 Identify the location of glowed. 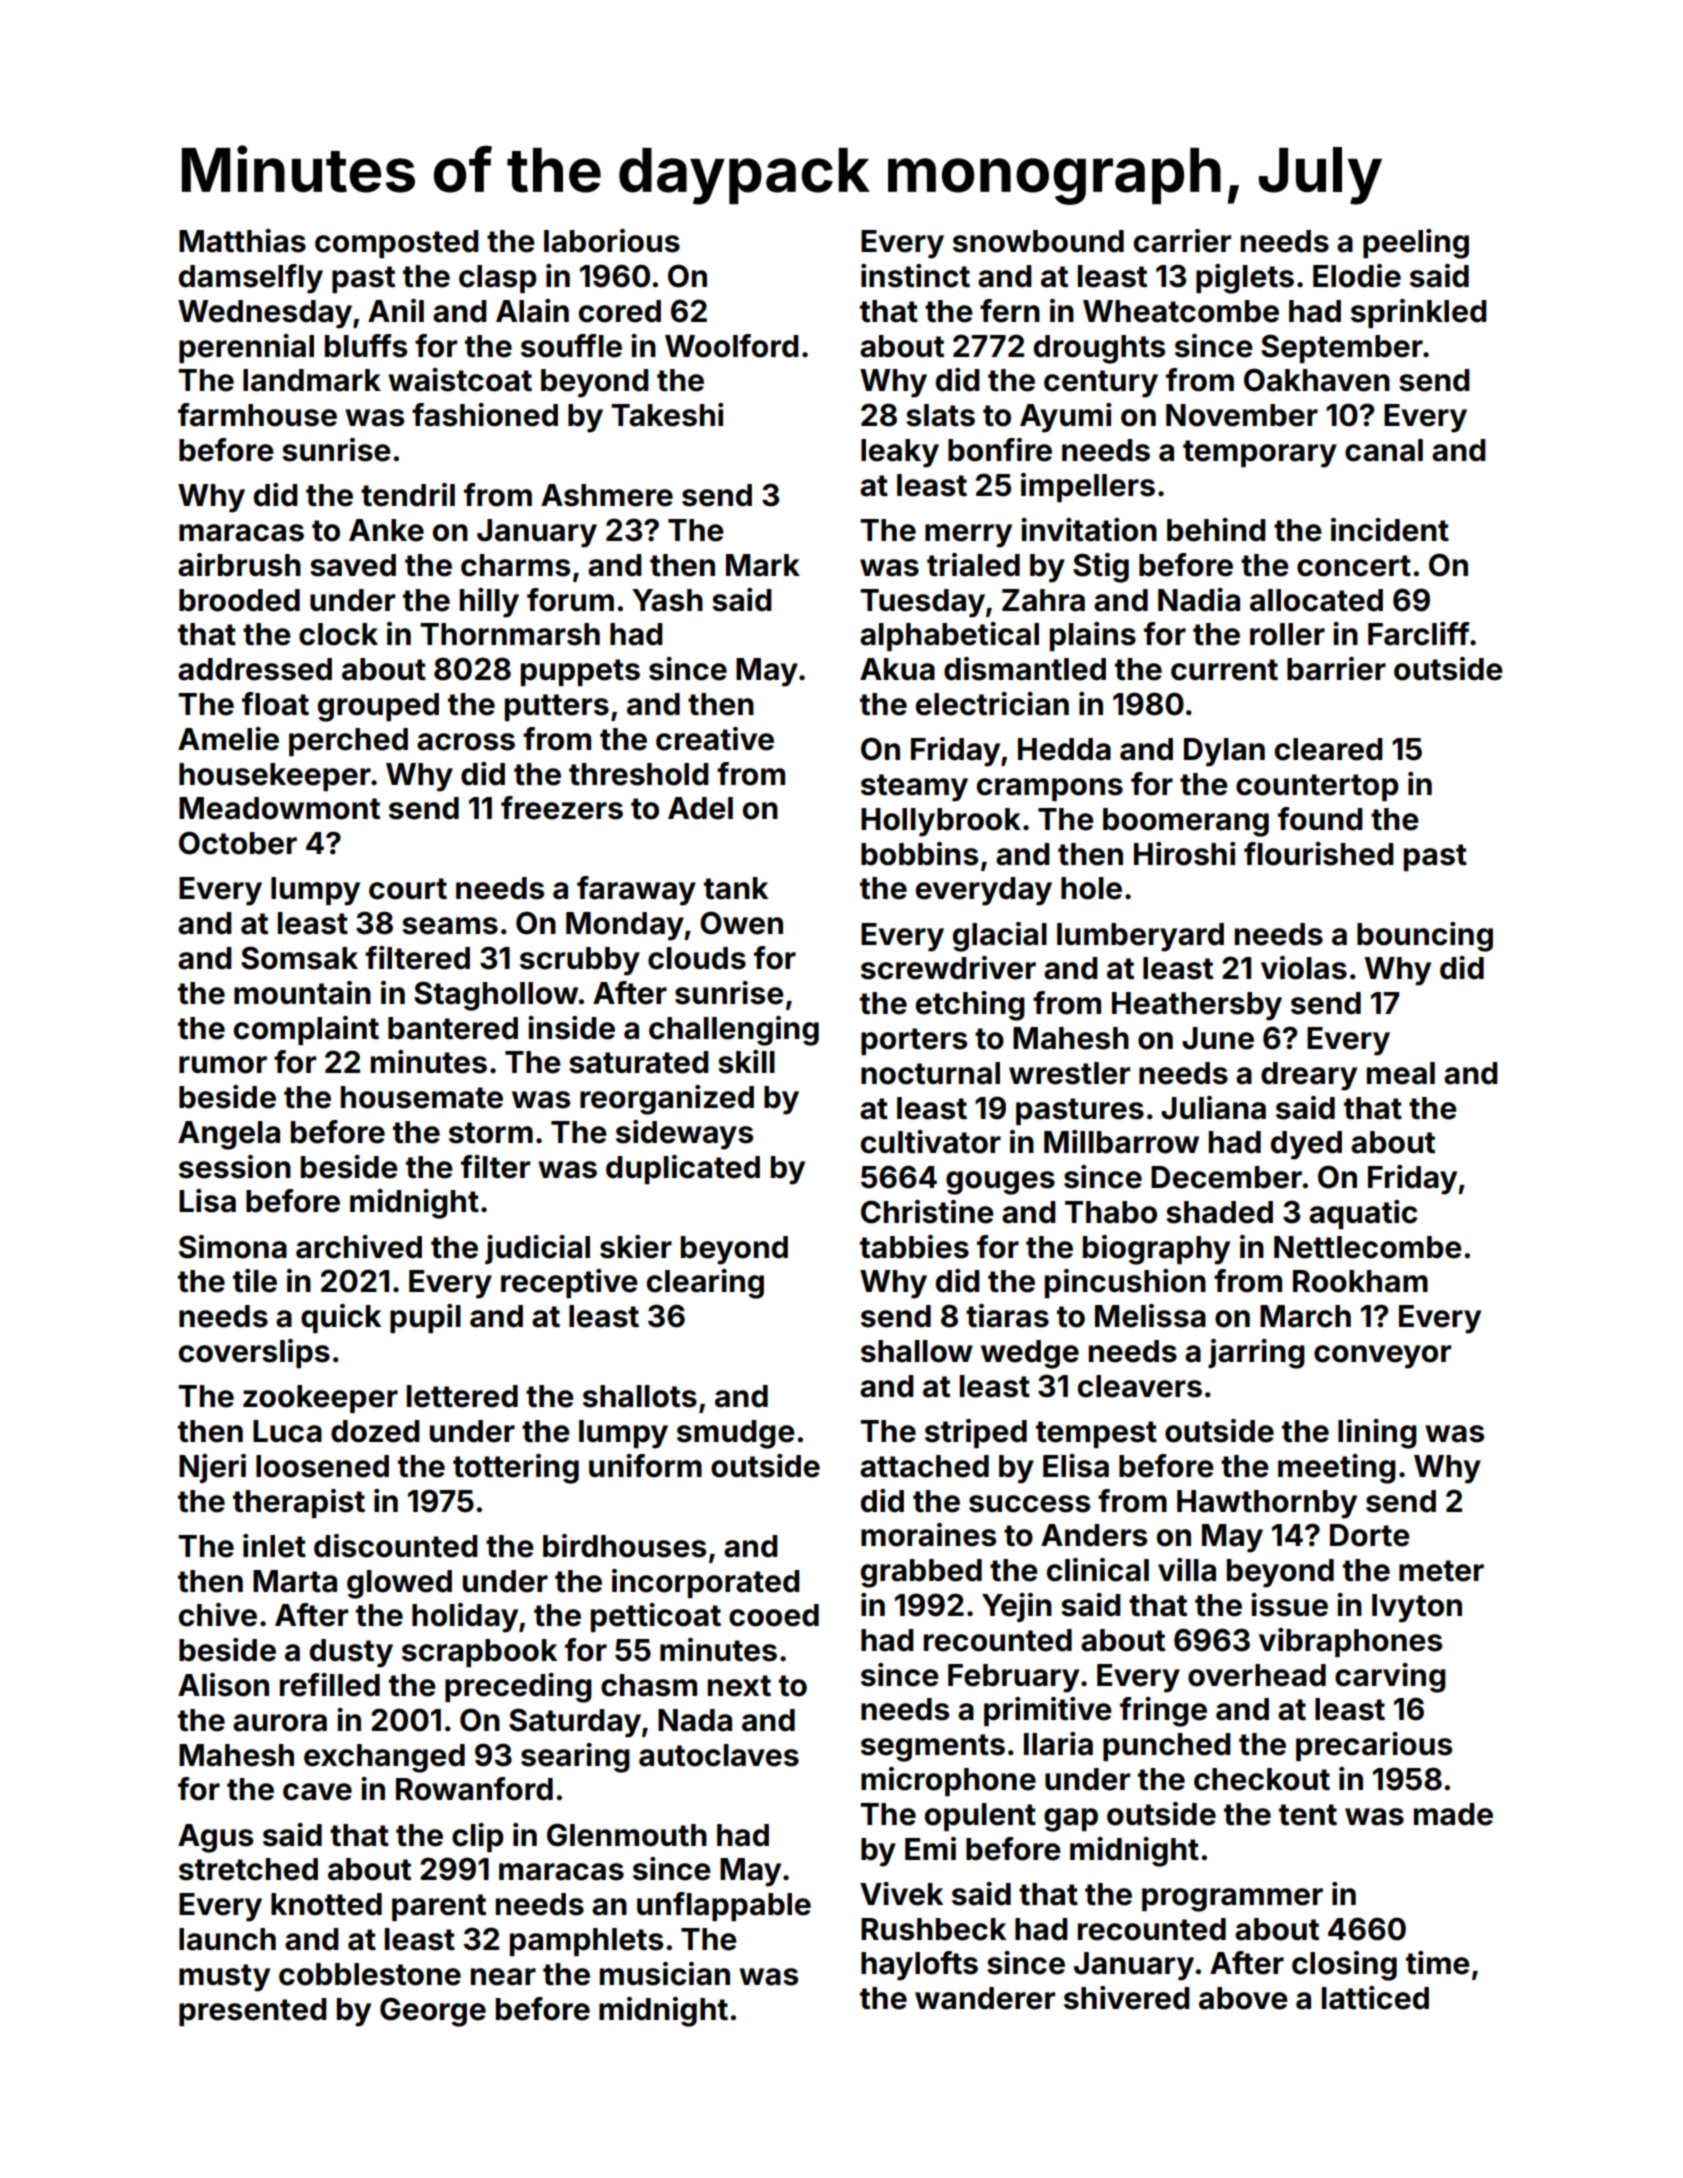
(399, 1584).
